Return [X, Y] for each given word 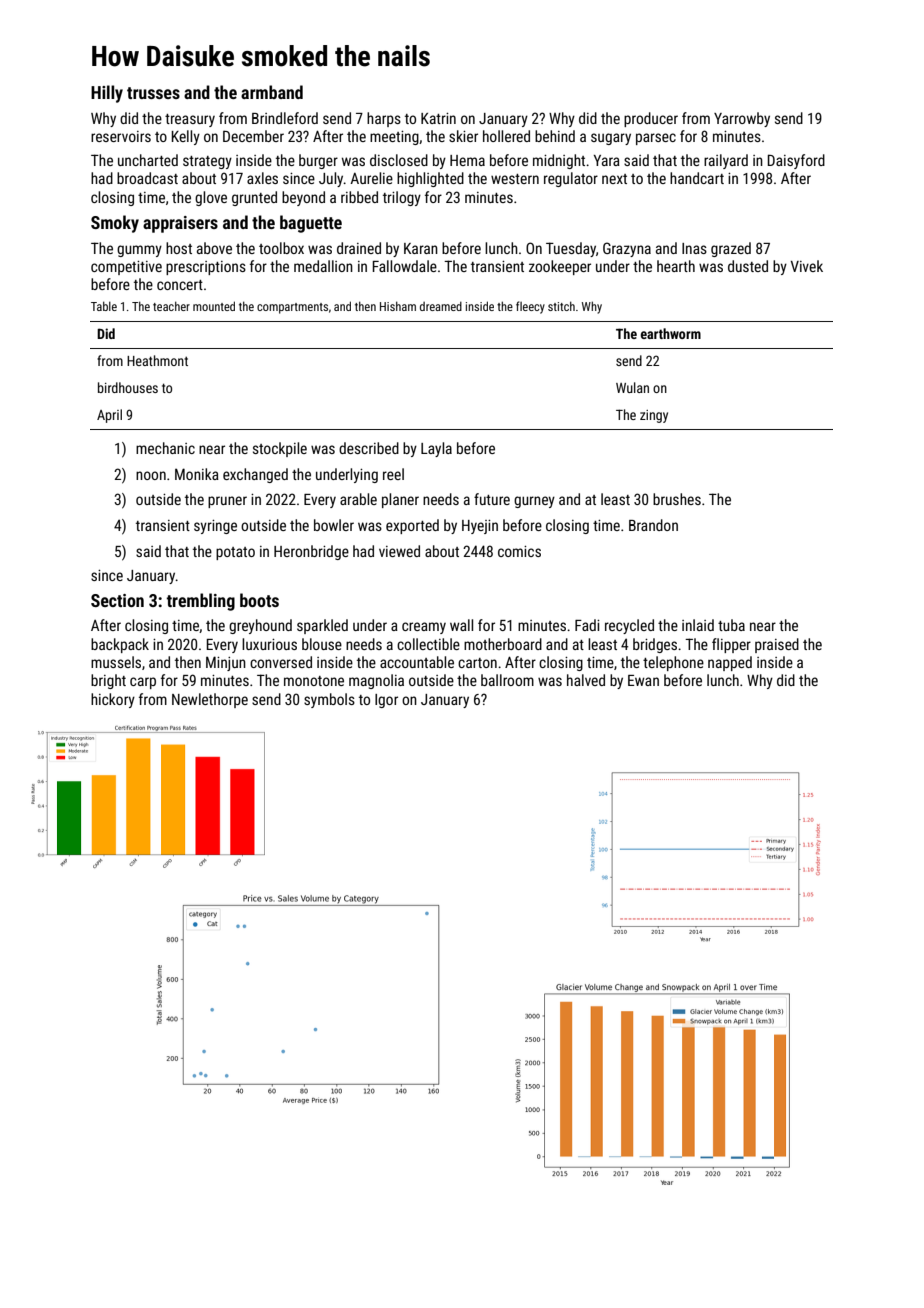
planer [400, 500]
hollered [506, 136]
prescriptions [206, 268]
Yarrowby [742, 119]
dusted [748, 266]
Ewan [643, 680]
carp [143, 683]
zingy [654, 416]
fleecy [530, 307]
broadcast [147, 178]
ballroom [507, 680]
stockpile [280, 449]
